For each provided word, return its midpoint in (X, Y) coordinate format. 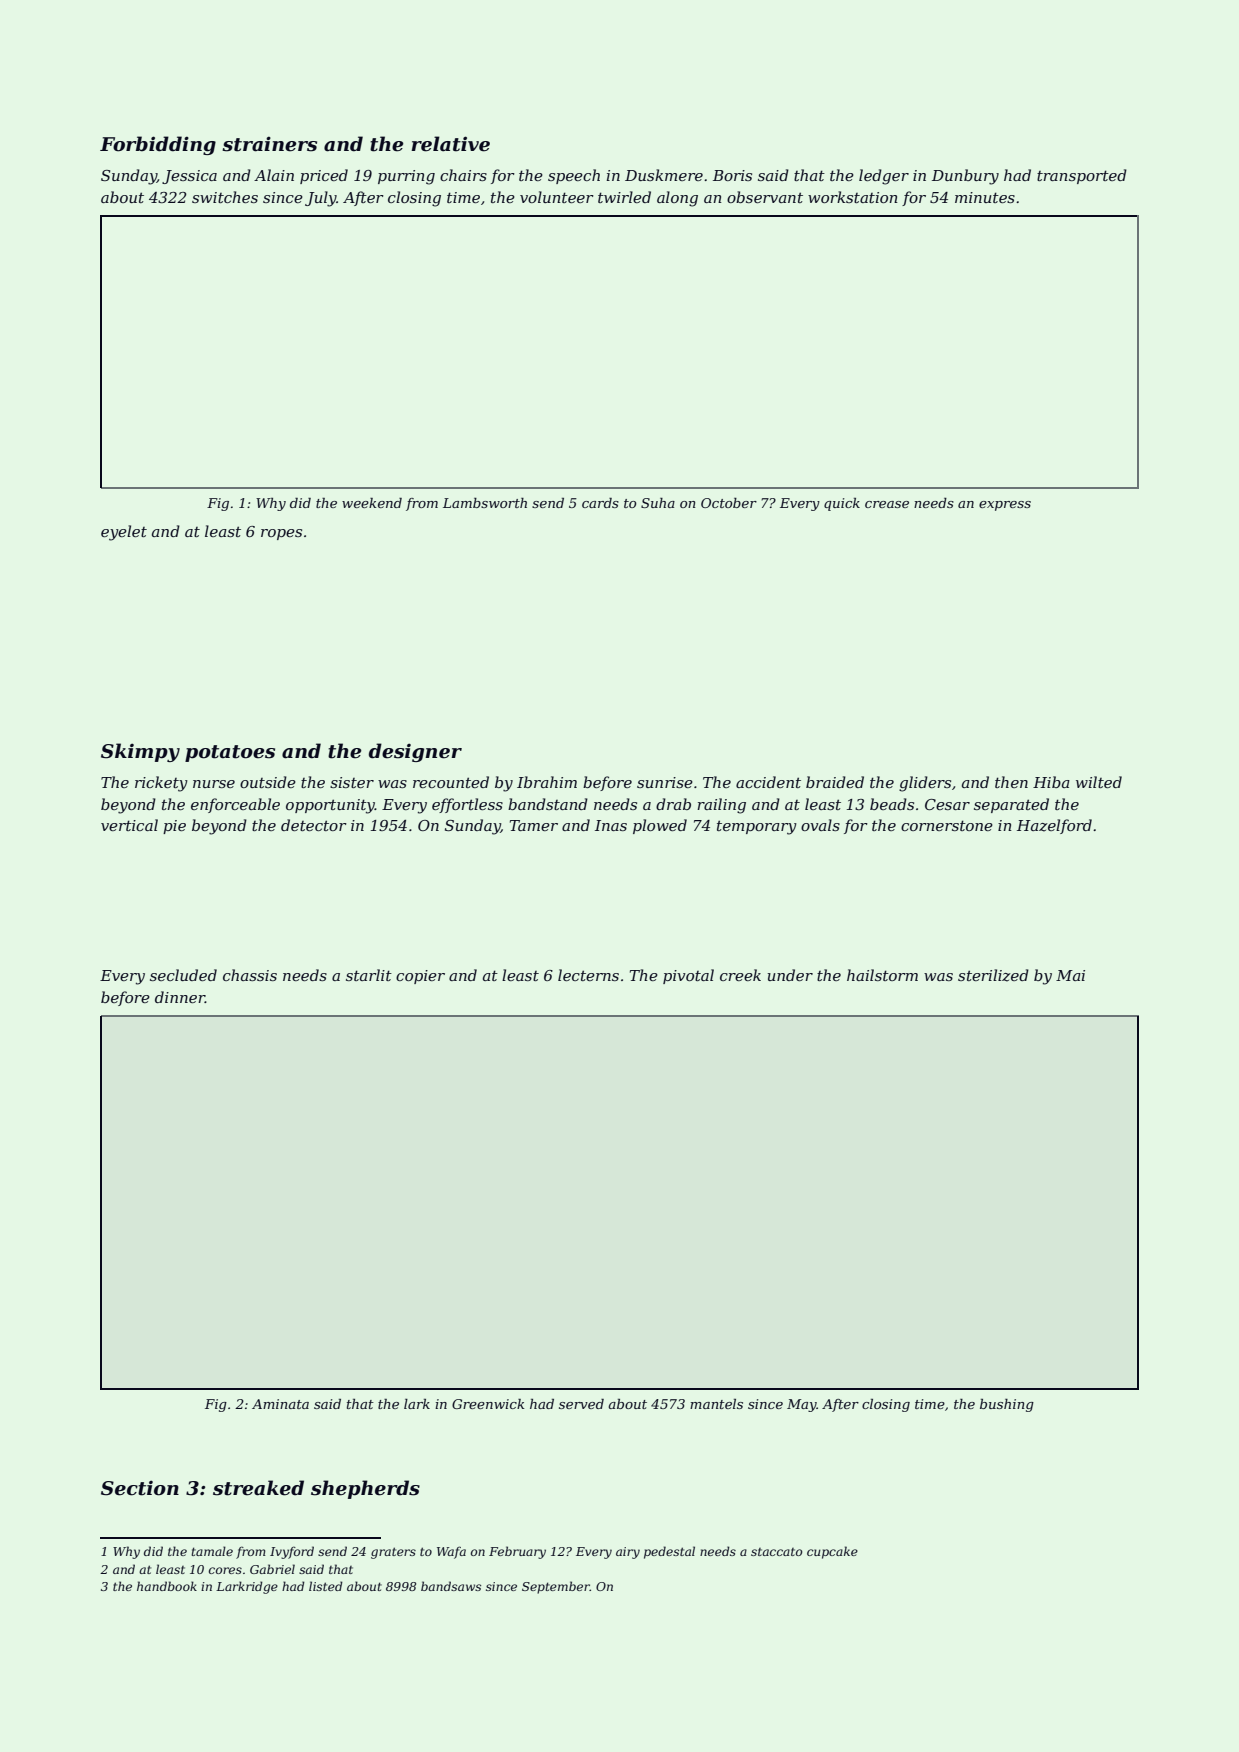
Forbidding (158, 145)
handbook (167, 1586)
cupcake (832, 1552)
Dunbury (965, 177)
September (556, 1587)
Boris (732, 175)
